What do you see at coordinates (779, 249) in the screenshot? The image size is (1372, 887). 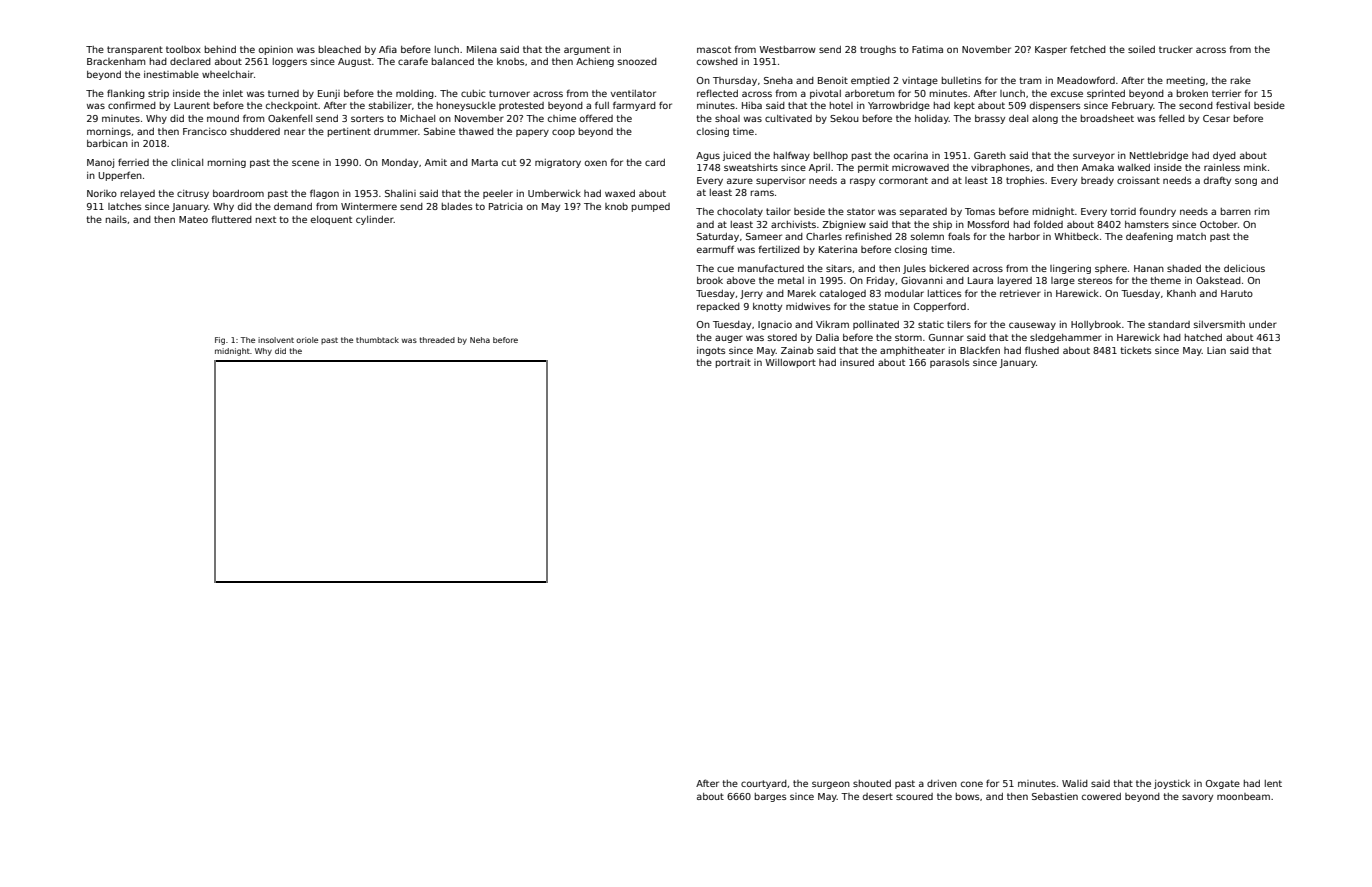 I see `fertilized` at bounding box center [779, 249].
